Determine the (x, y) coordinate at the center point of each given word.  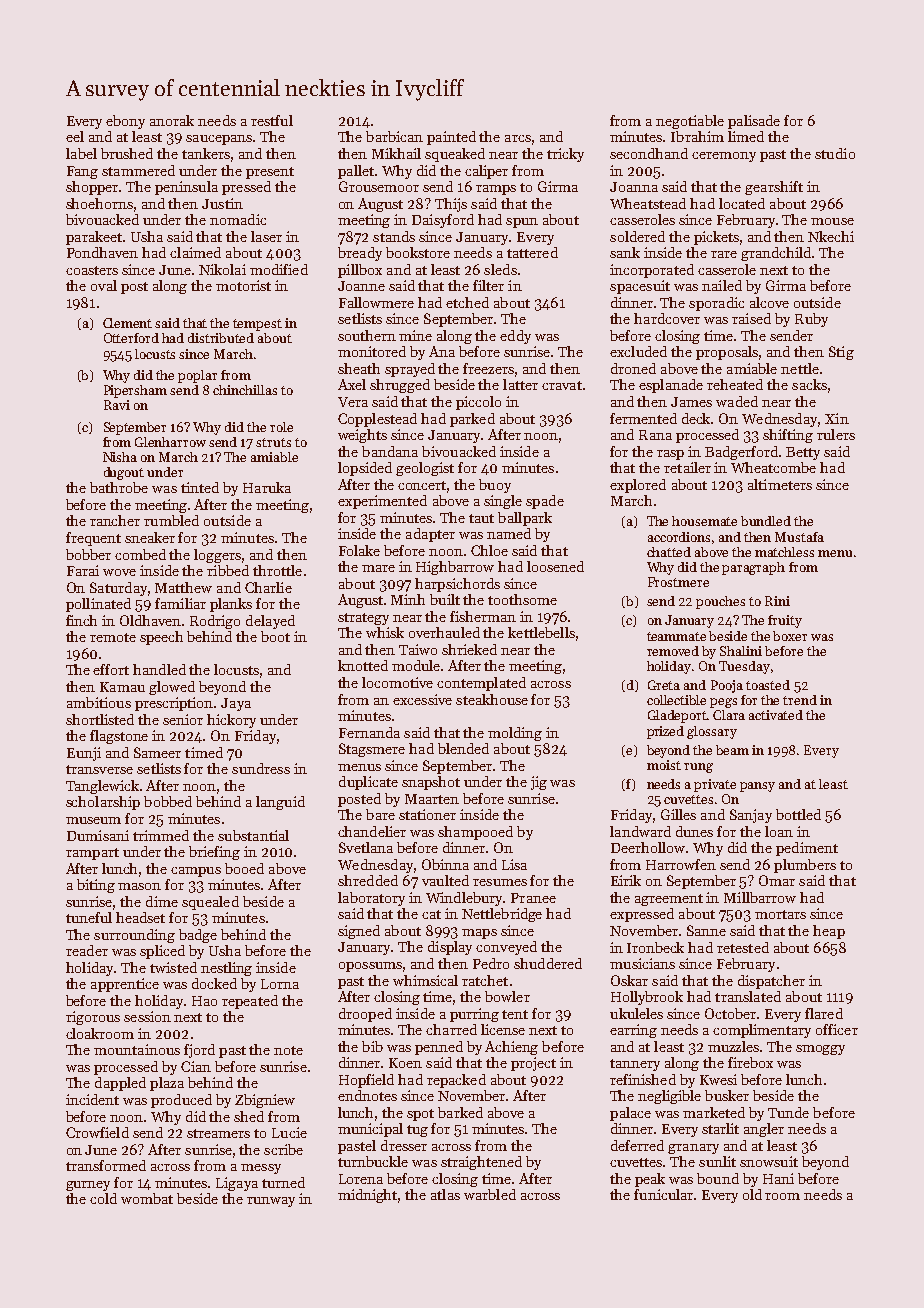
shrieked (469, 649)
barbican (394, 136)
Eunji (84, 754)
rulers (836, 434)
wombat (147, 1198)
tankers (206, 153)
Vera (353, 402)
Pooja (727, 686)
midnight (367, 1196)
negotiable (690, 122)
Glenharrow (170, 442)
